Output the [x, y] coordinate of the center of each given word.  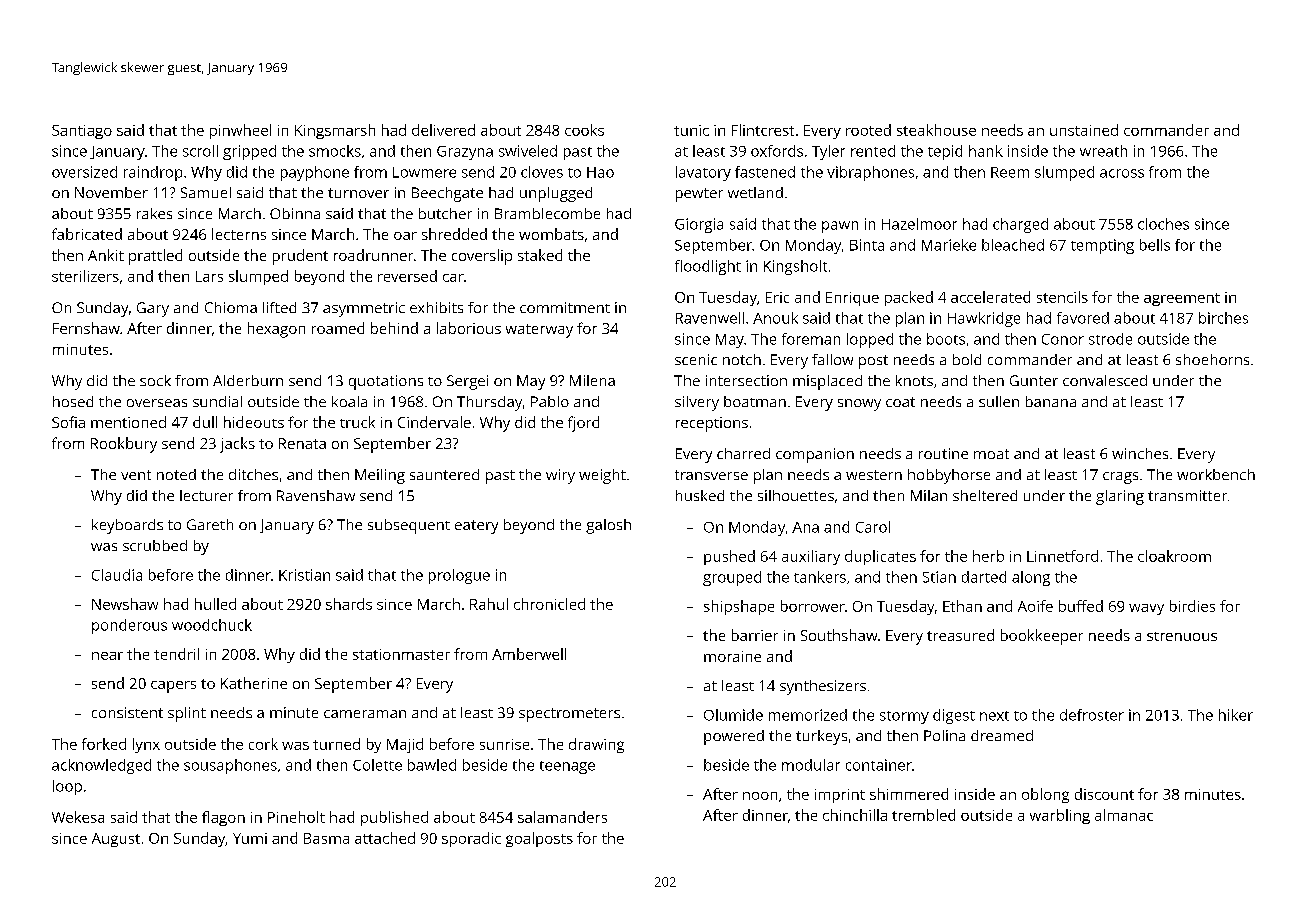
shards [349, 604]
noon [760, 796]
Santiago [82, 132]
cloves [542, 172]
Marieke [949, 245]
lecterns [239, 234]
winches [1140, 453]
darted [984, 577]
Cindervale [434, 422]
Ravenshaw [316, 495]
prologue [459, 576]
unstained [1084, 130]
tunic [691, 130]
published [394, 818]
